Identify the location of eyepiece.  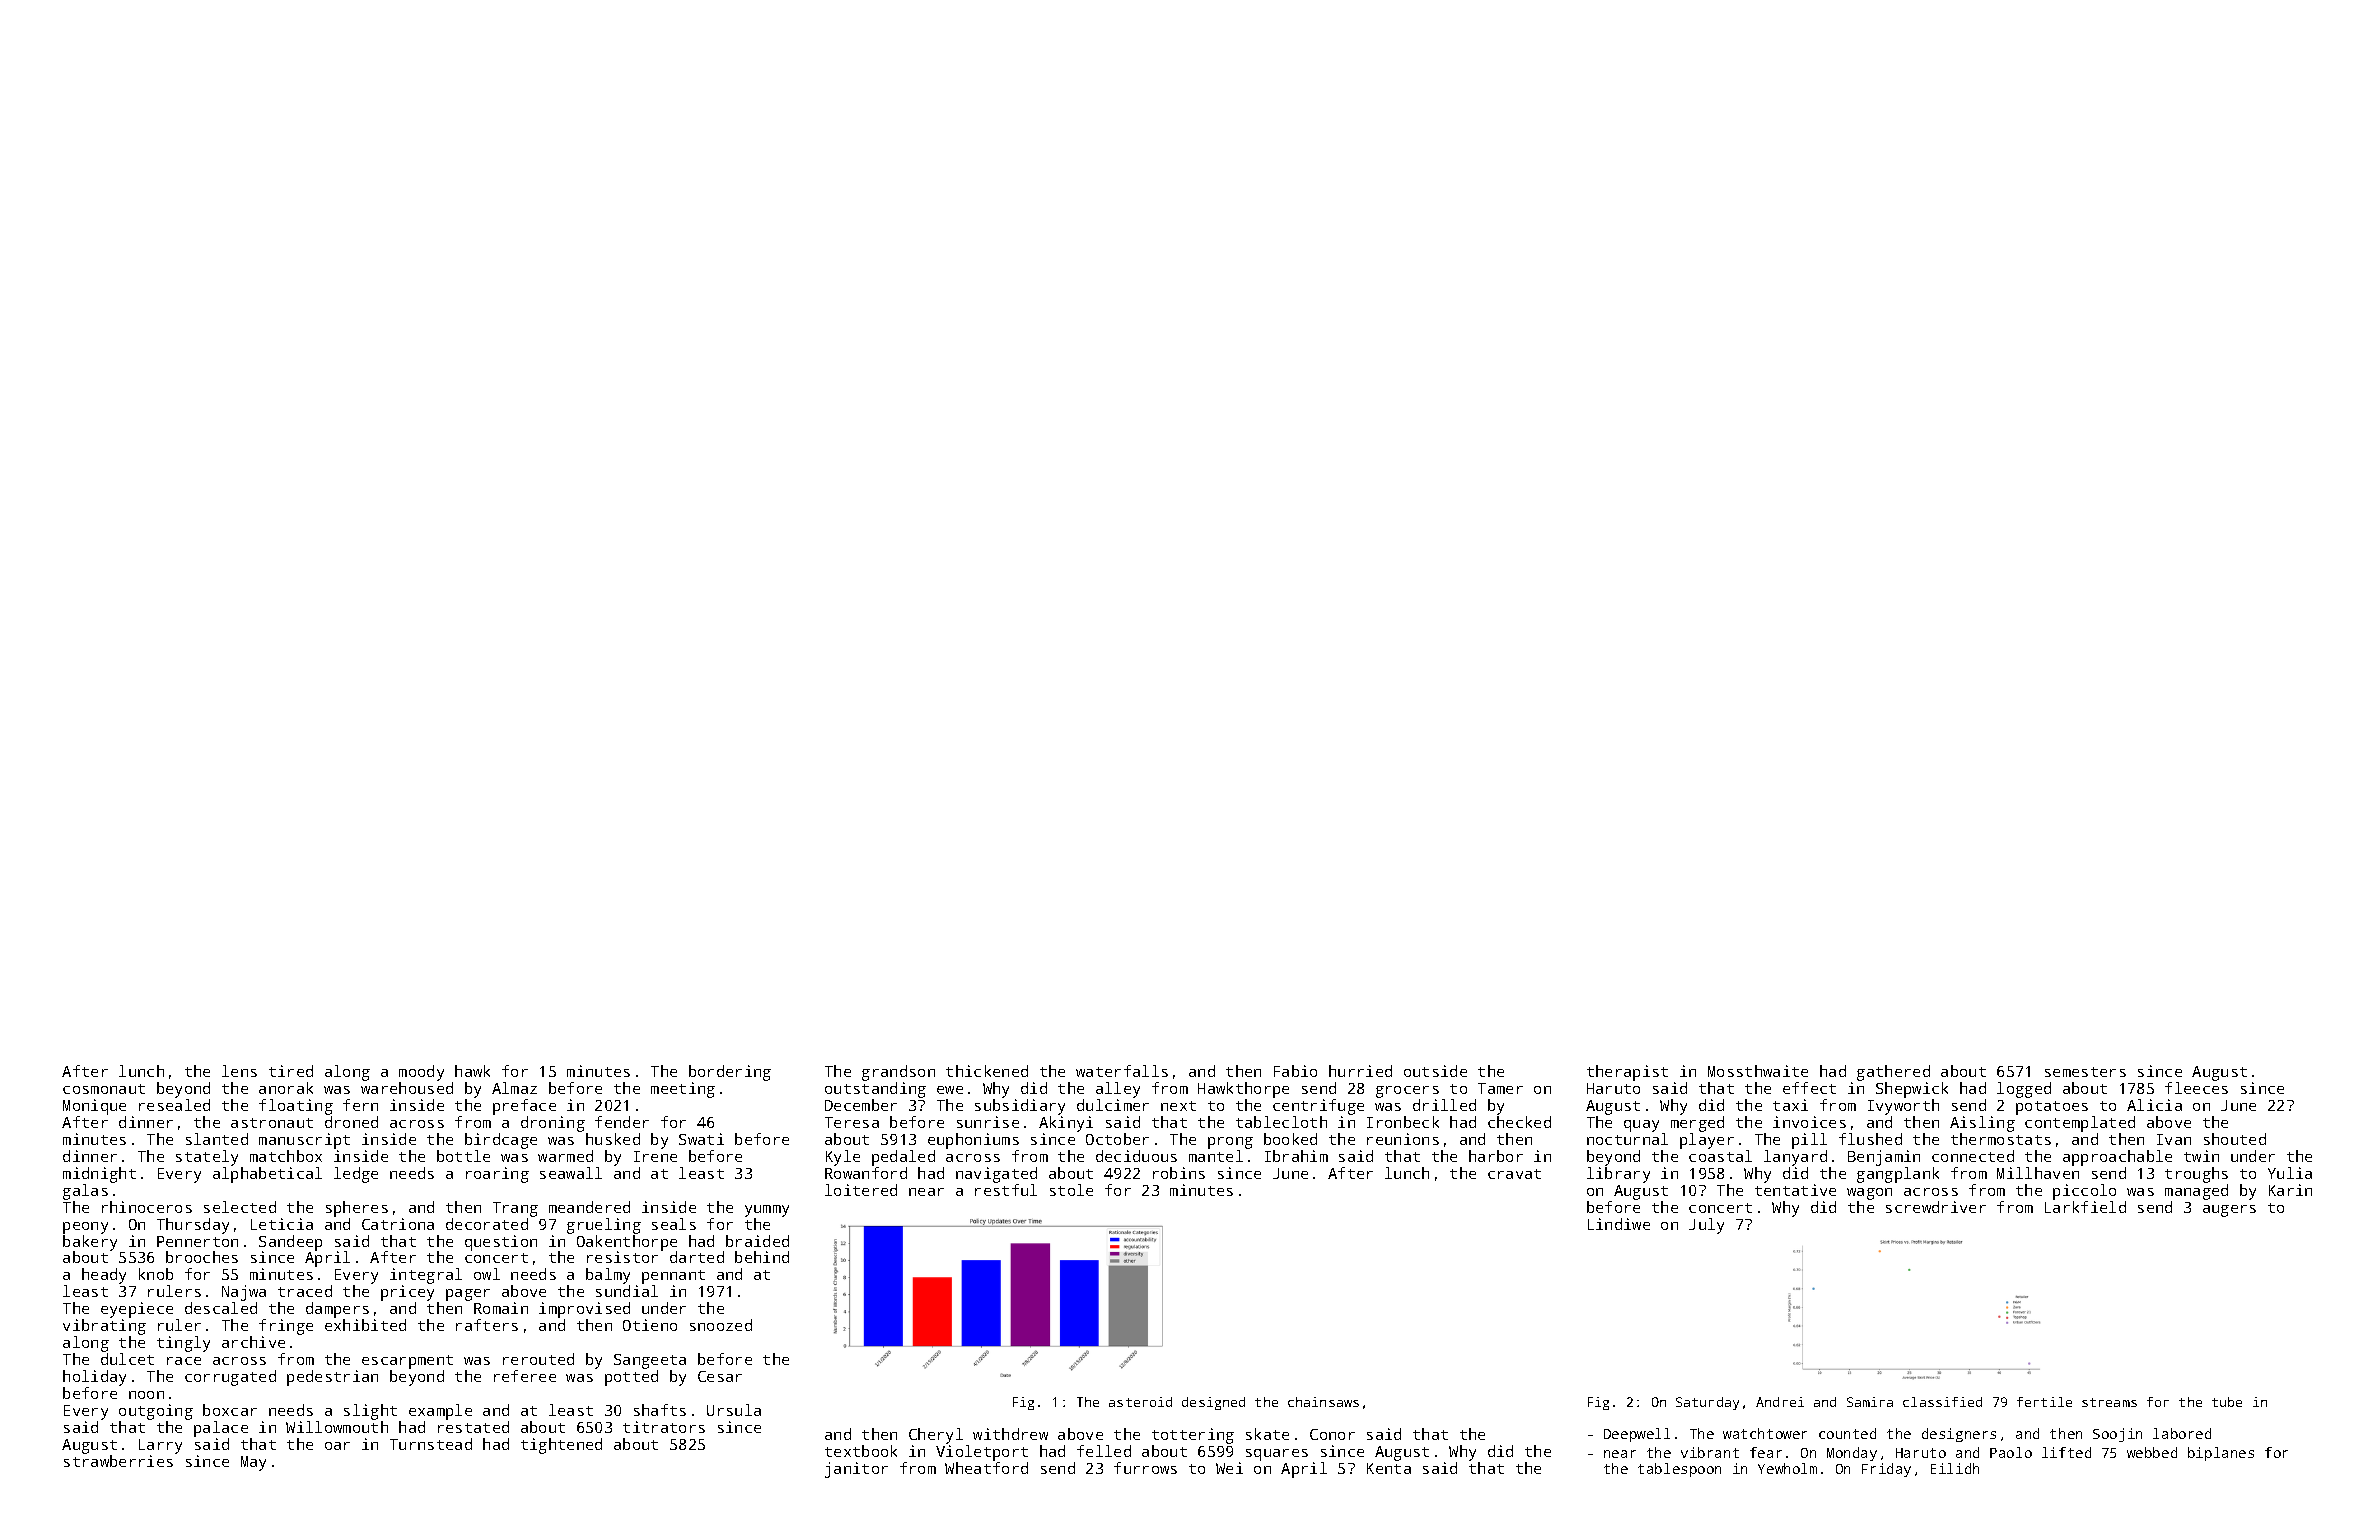
(137, 1310).
